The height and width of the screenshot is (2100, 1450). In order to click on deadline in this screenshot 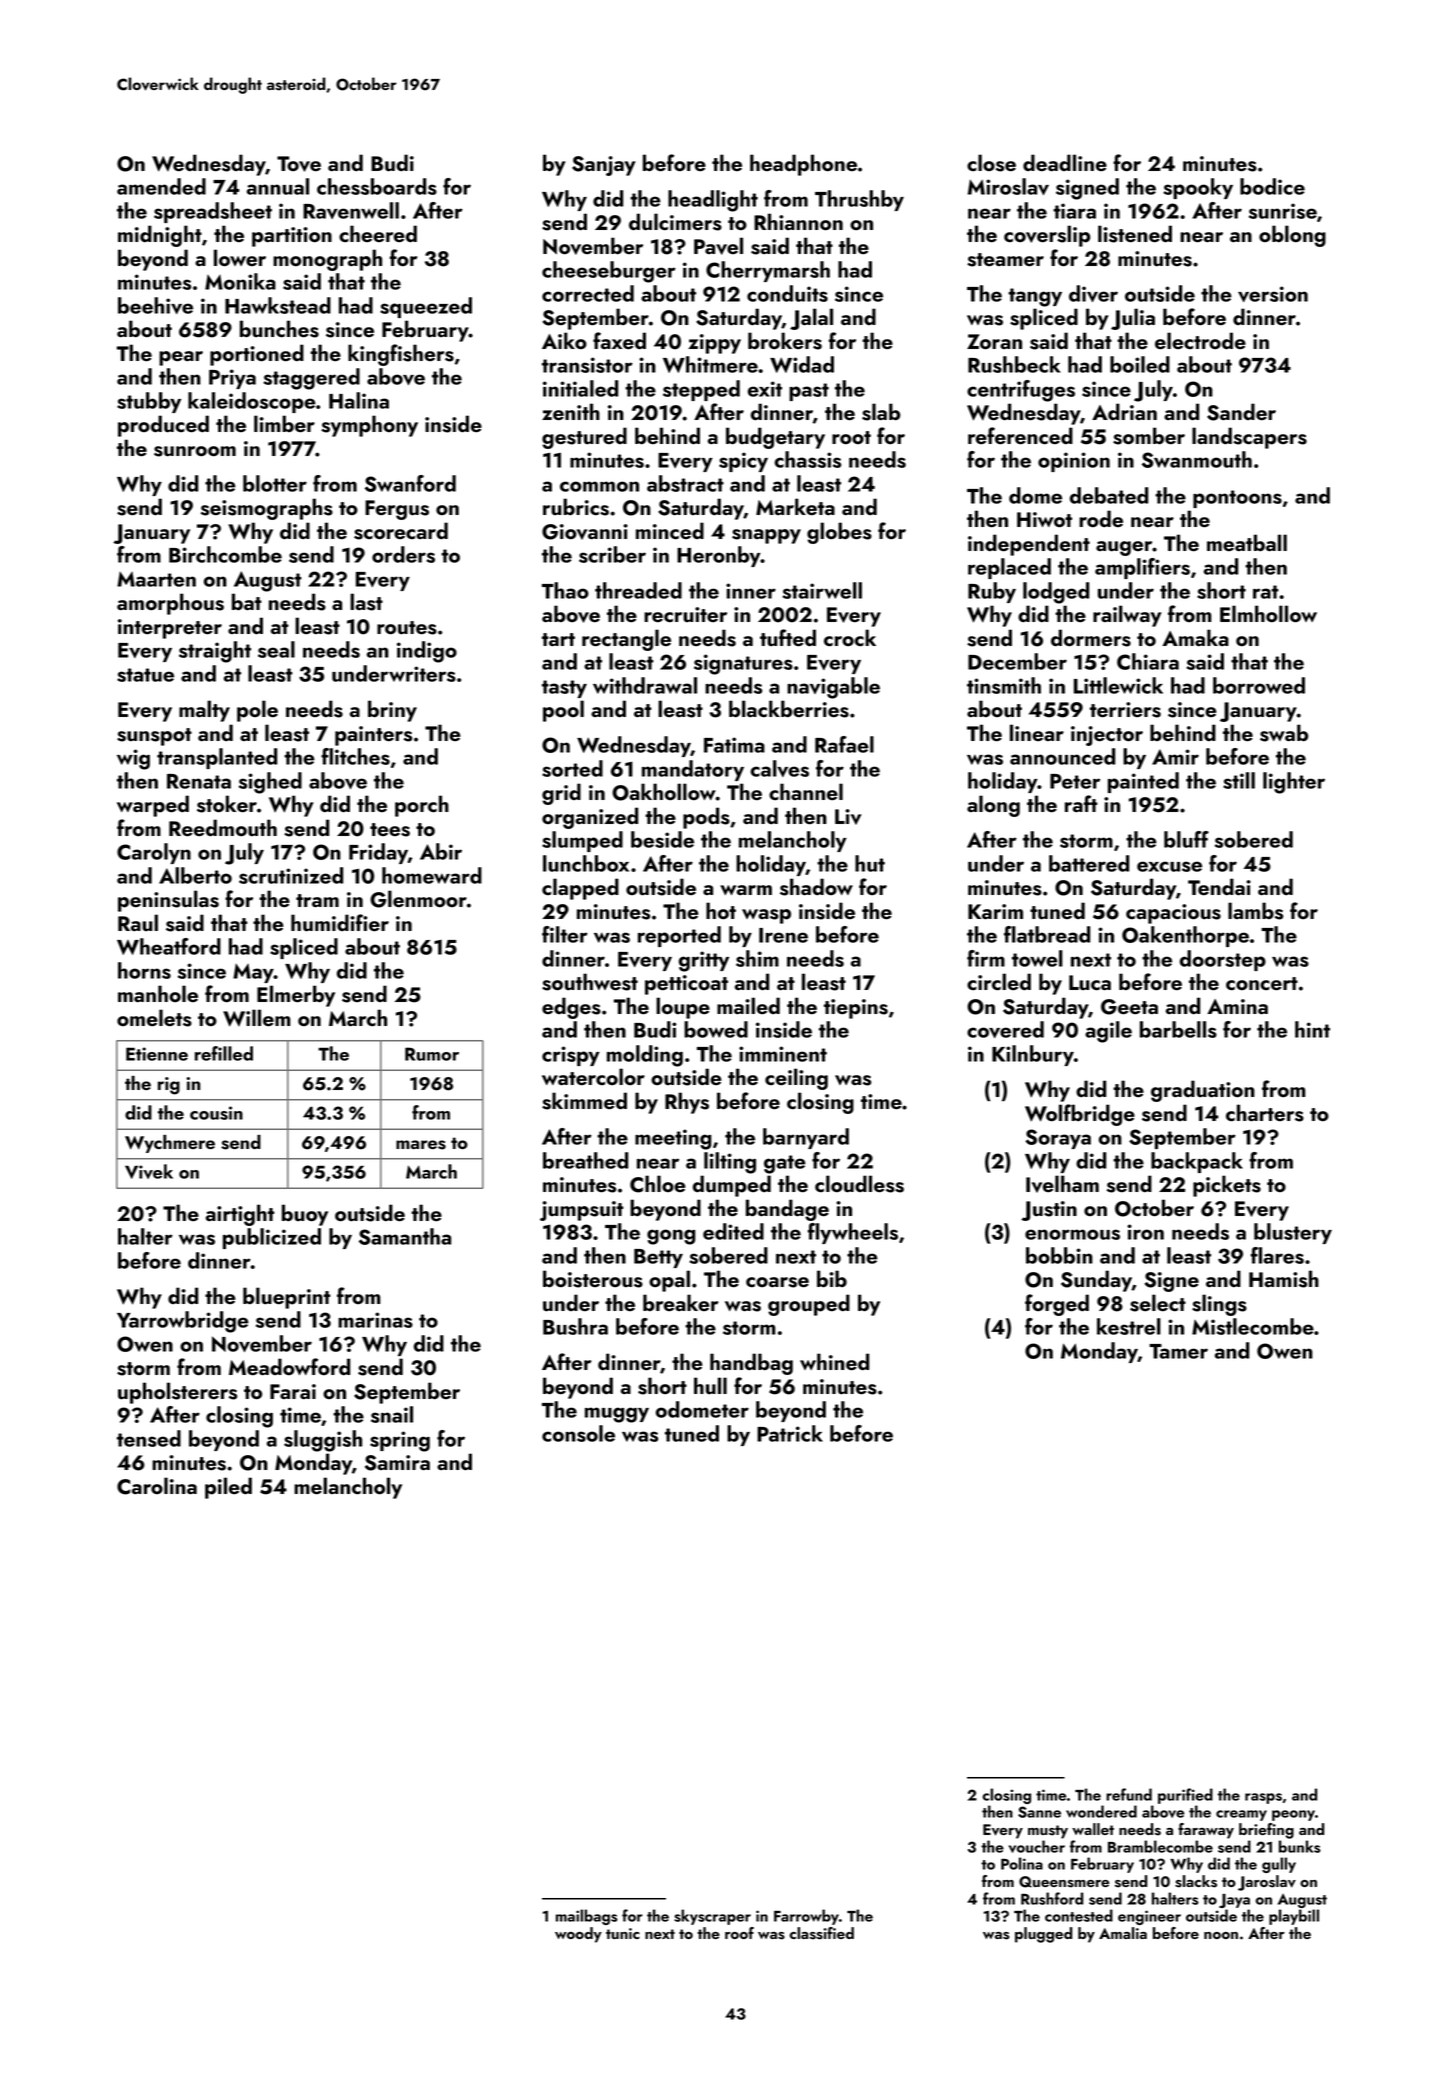, I will do `click(1065, 162)`.
